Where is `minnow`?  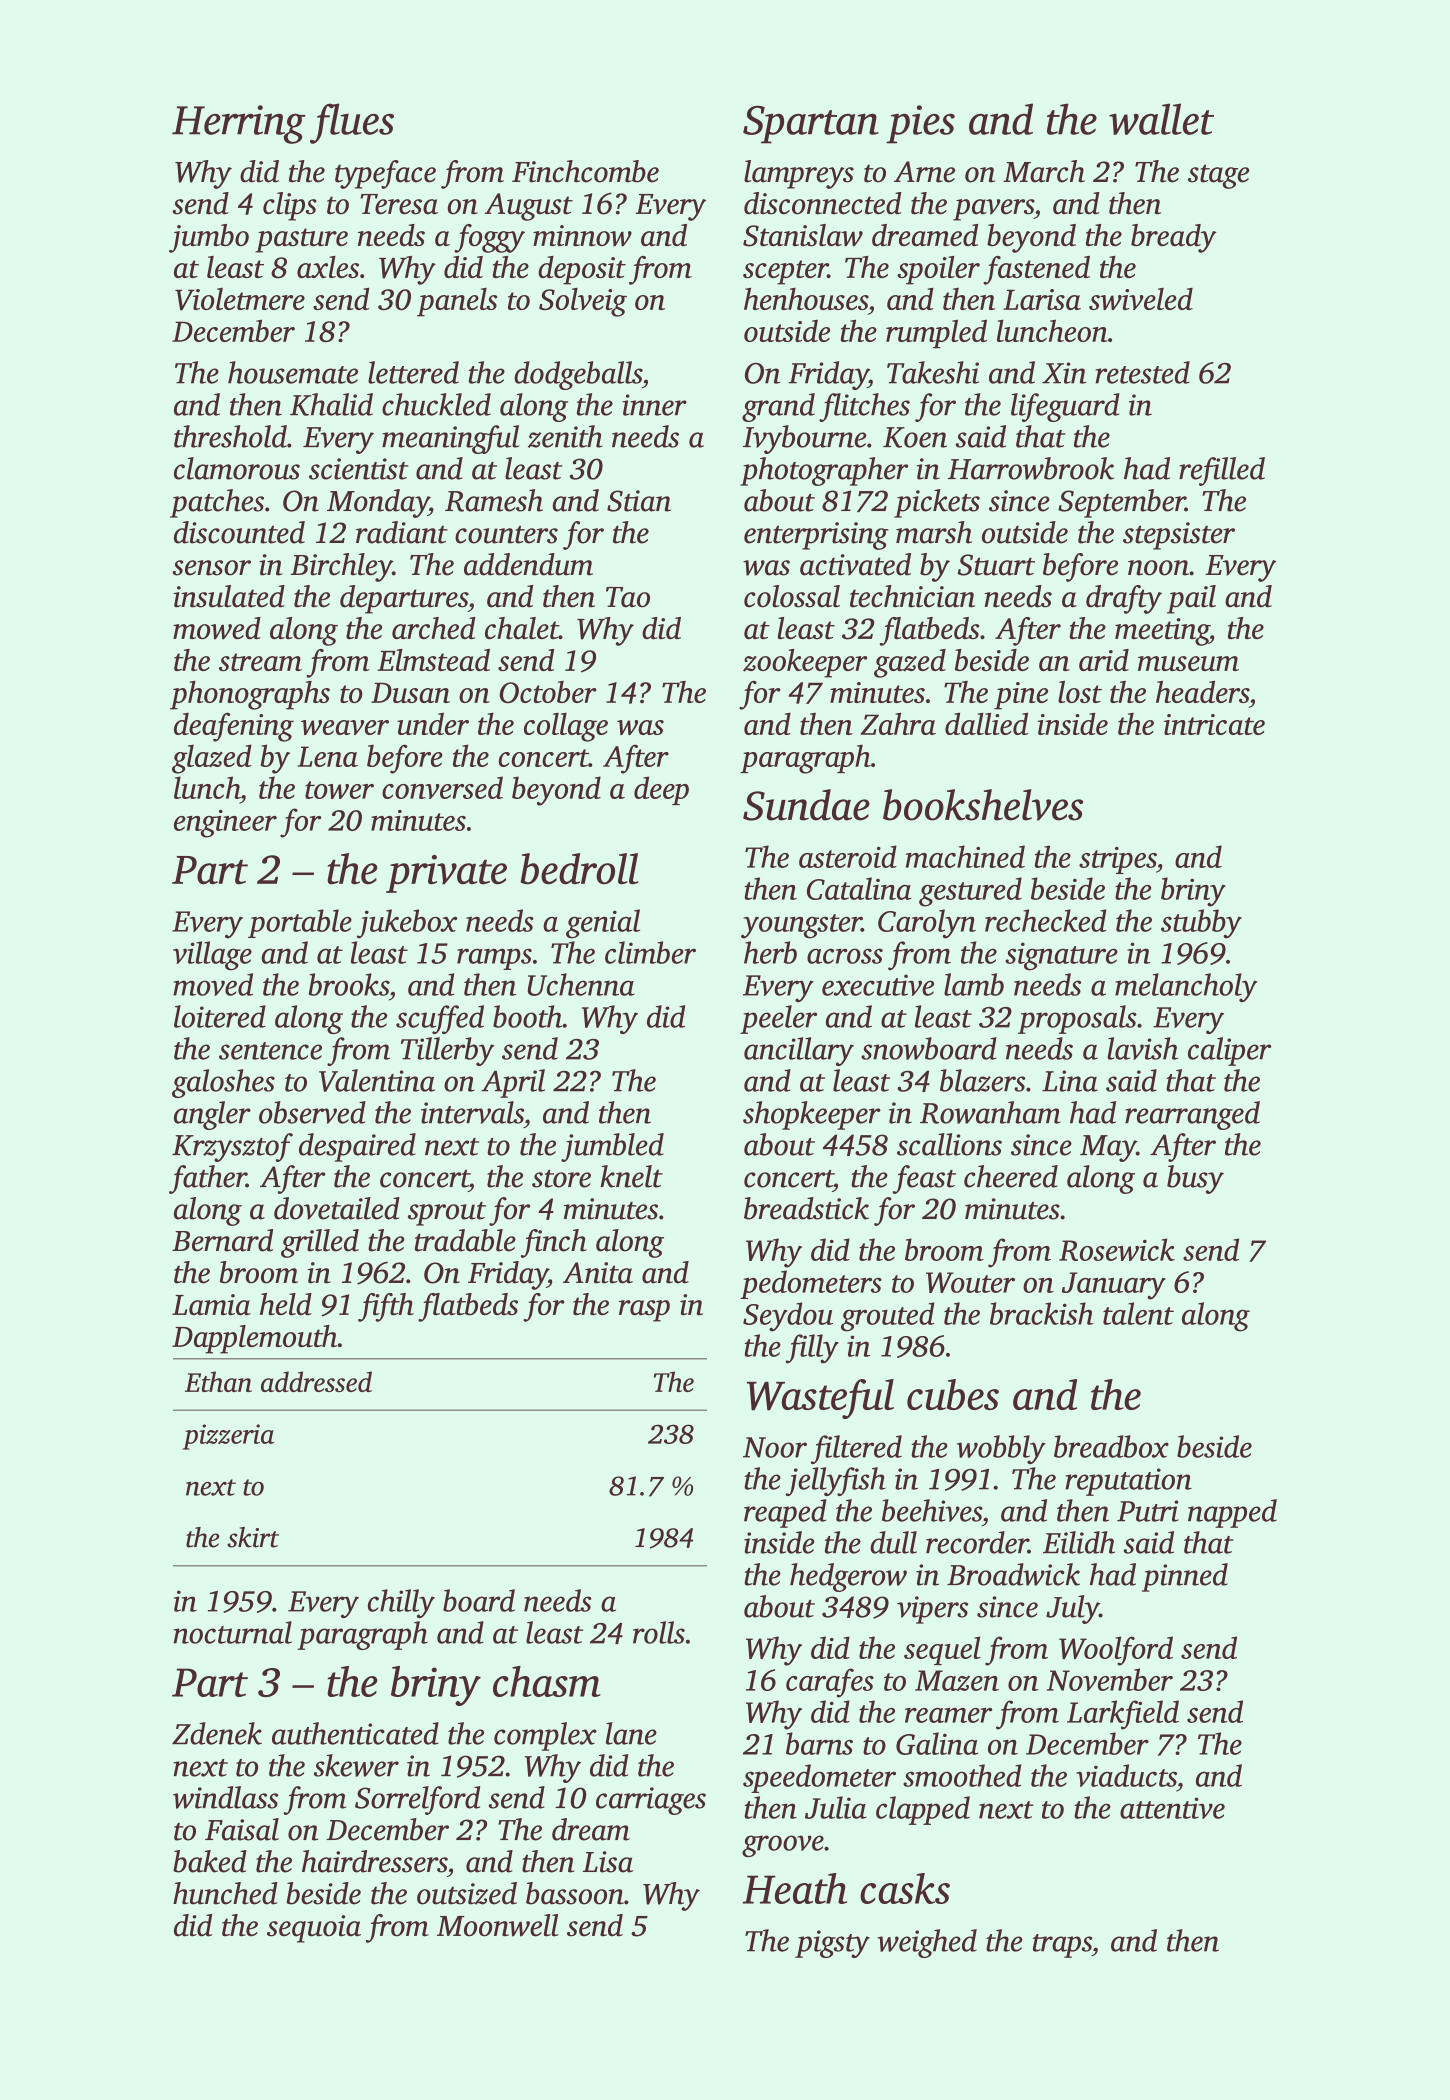
minnow is located at coordinates (582, 236).
